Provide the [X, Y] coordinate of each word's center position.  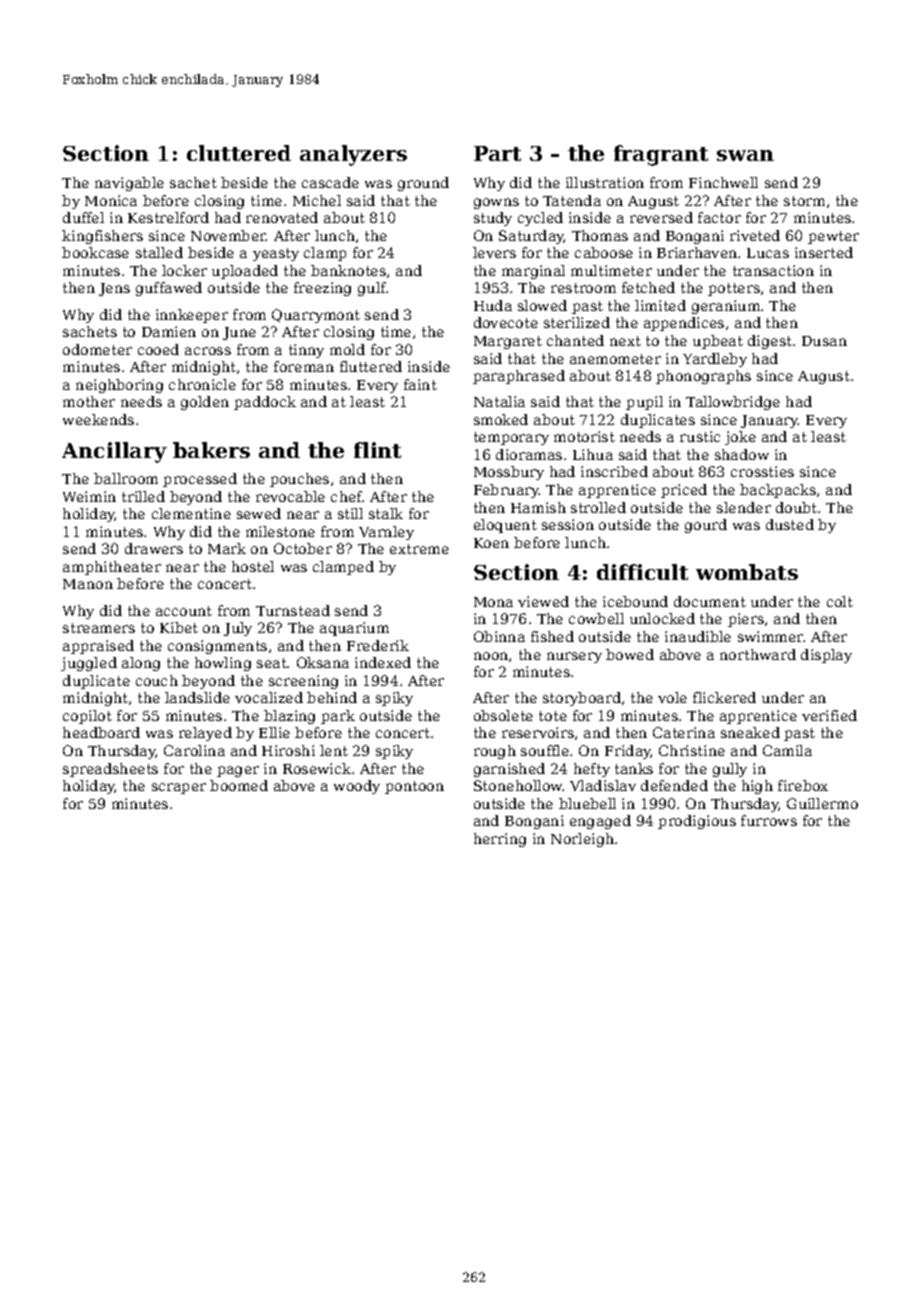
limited [660, 305]
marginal [533, 272]
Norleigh [582, 840]
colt [840, 601]
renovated [282, 217]
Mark [227, 548]
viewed [543, 601]
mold [347, 349]
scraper [179, 788]
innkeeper [192, 316]
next [625, 341]
